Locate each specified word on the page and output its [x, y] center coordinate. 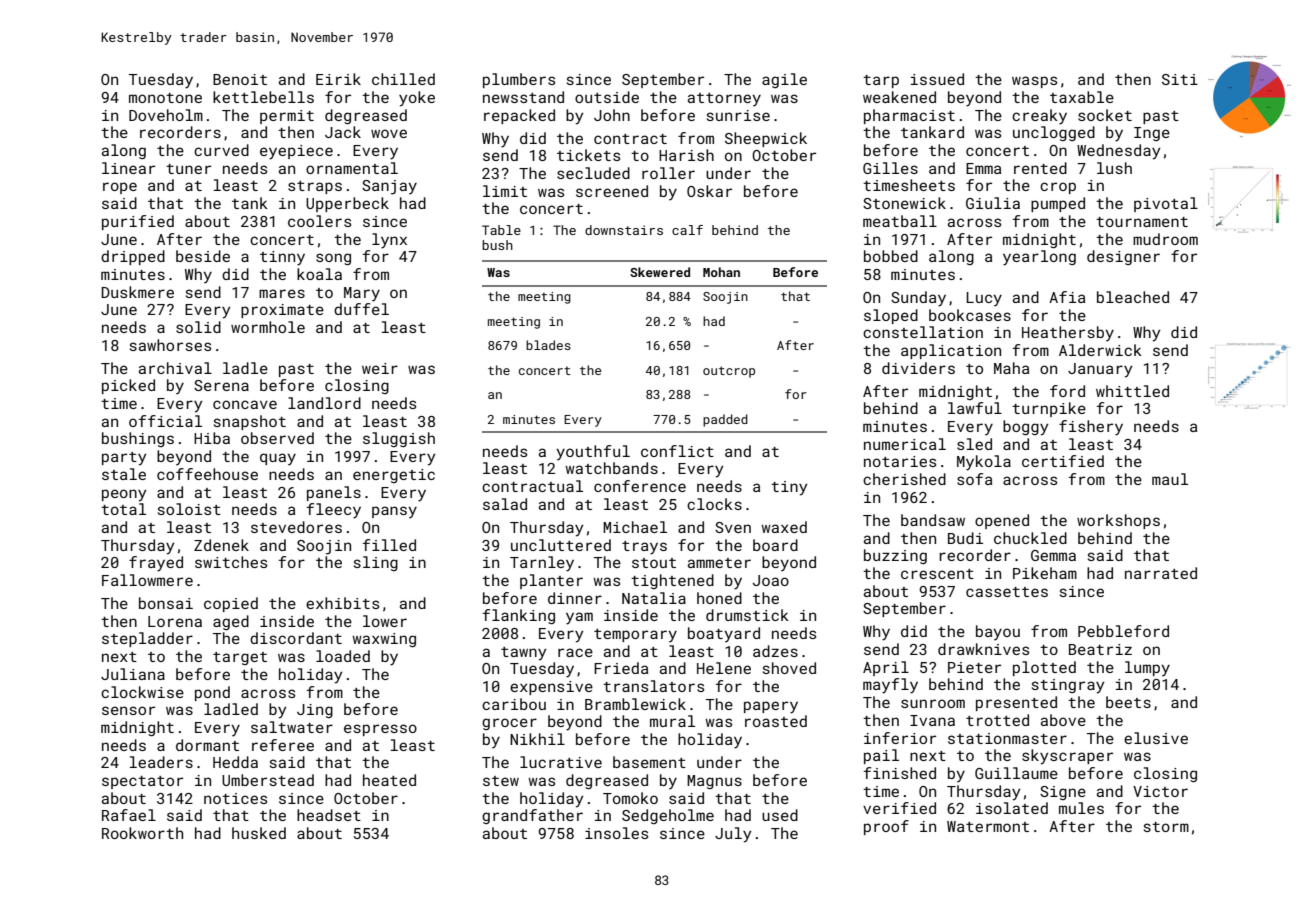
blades [548, 345]
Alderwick [1100, 350]
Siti [1180, 79]
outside [607, 97]
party [124, 459]
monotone [165, 98]
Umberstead [268, 780]
